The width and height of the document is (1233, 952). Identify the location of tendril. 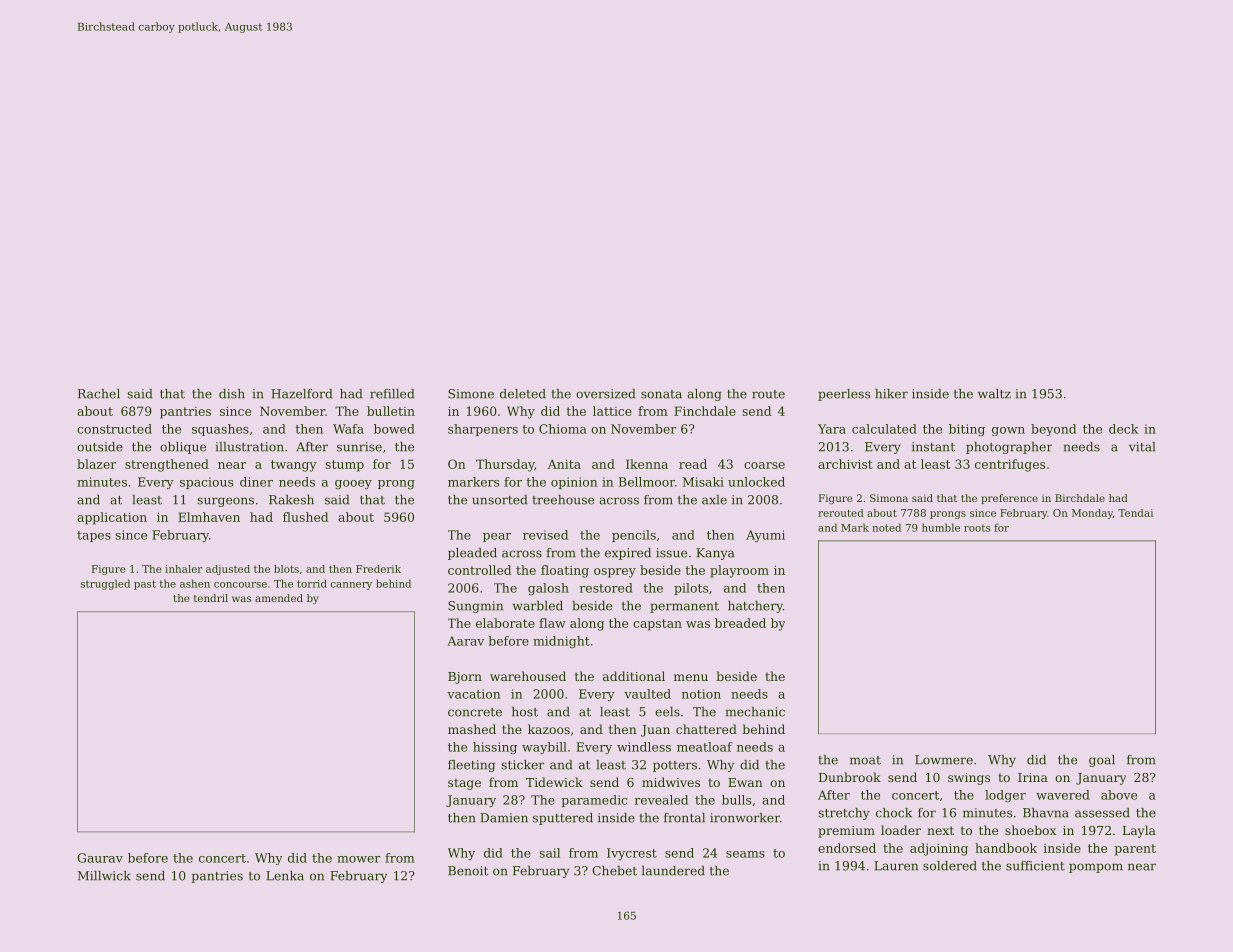
(211, 598).
